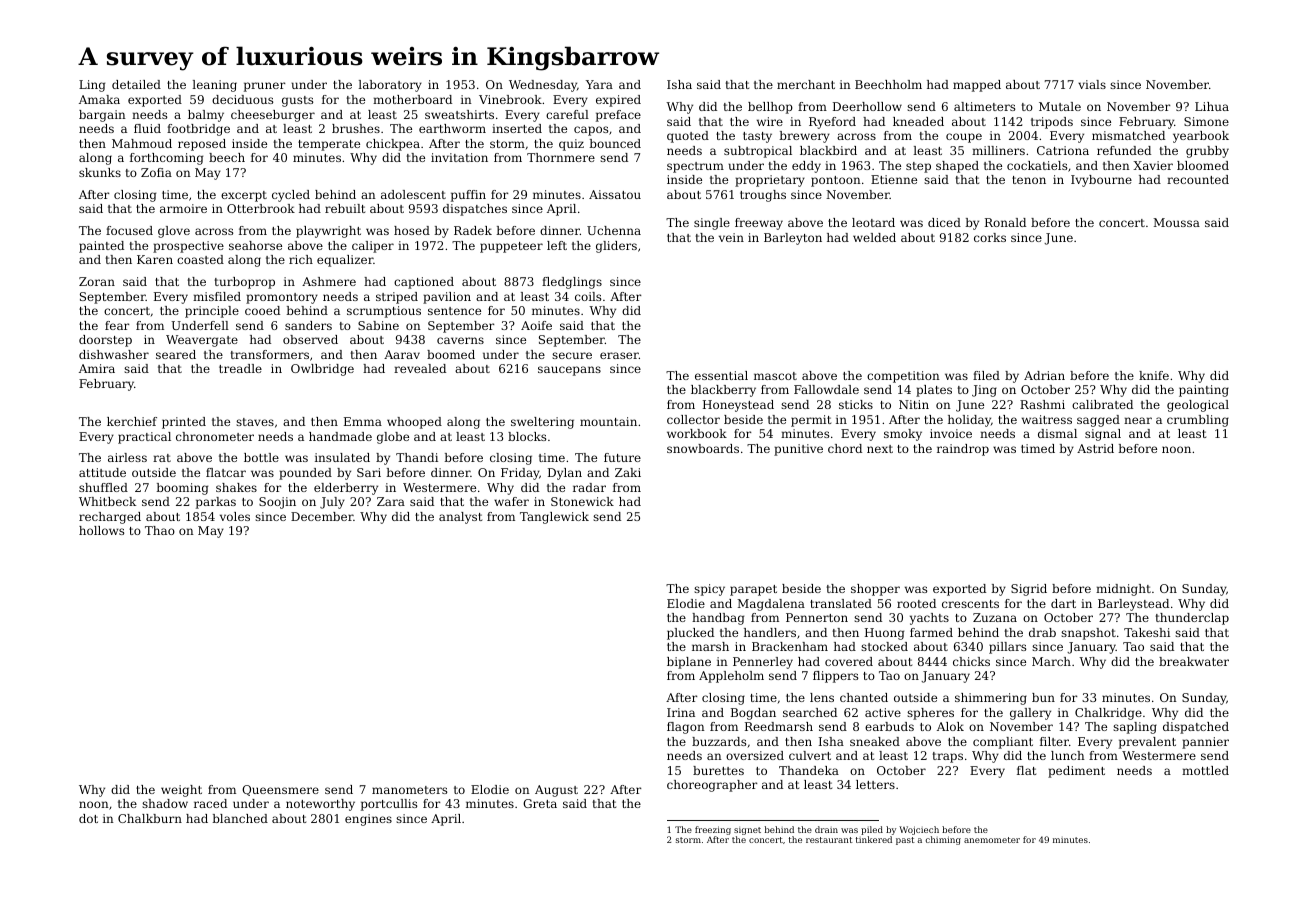  What do you see at coordinates (1196, 728) in the image?
I see `dispatched` at bounding box center [1196, 728].
